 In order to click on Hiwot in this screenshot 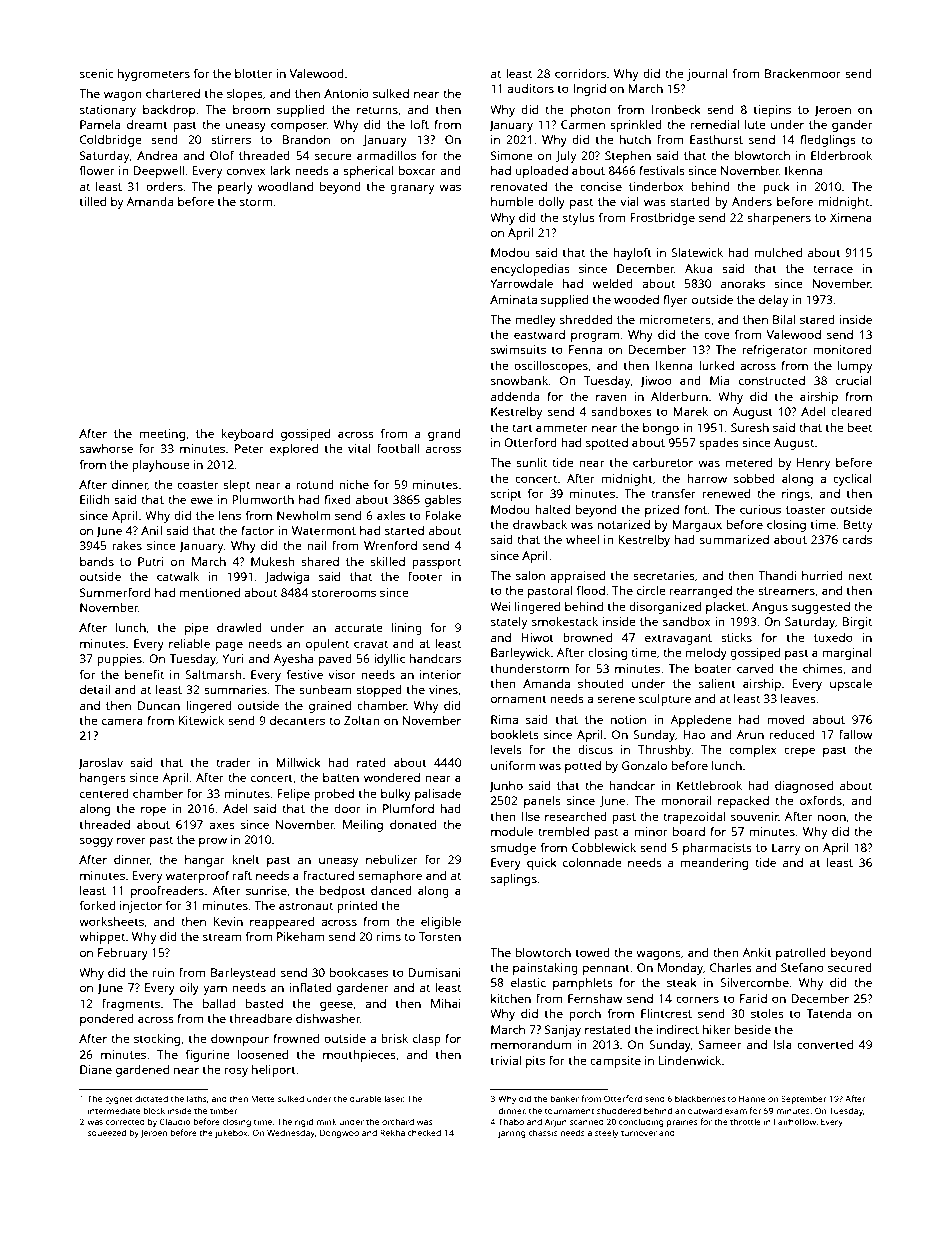, I will do `click(537, 637)`.
